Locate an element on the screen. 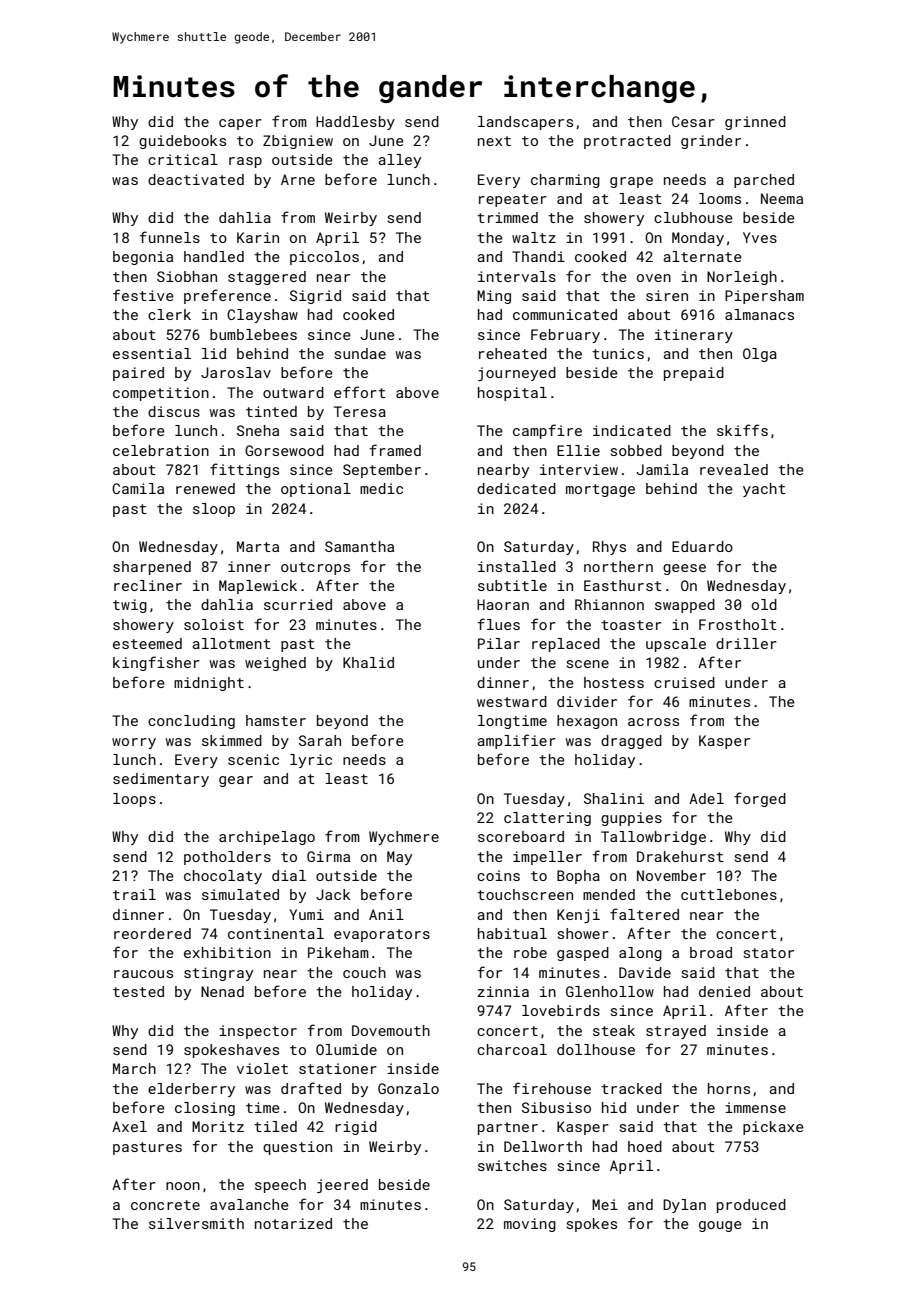  Cesar is located at coordinates (693, 121).
